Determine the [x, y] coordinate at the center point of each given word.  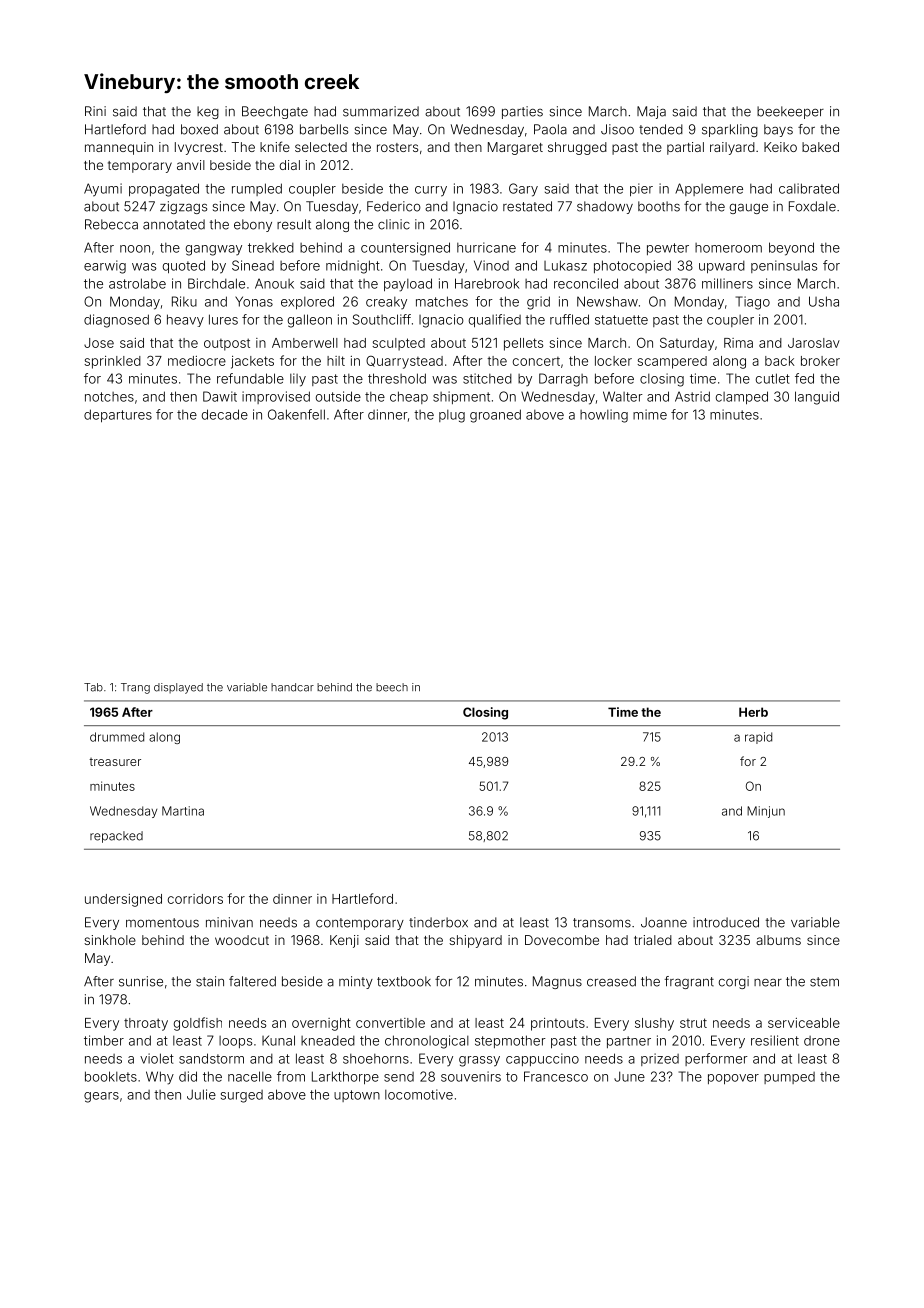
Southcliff [381, 319]
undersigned [123, 900]
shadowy [605, 207]
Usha [824, 301]
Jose [99, 343]
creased [611, 981]
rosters [397, 147]
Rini [95, 111]
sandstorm [211, 1058]
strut [693, 1023]
